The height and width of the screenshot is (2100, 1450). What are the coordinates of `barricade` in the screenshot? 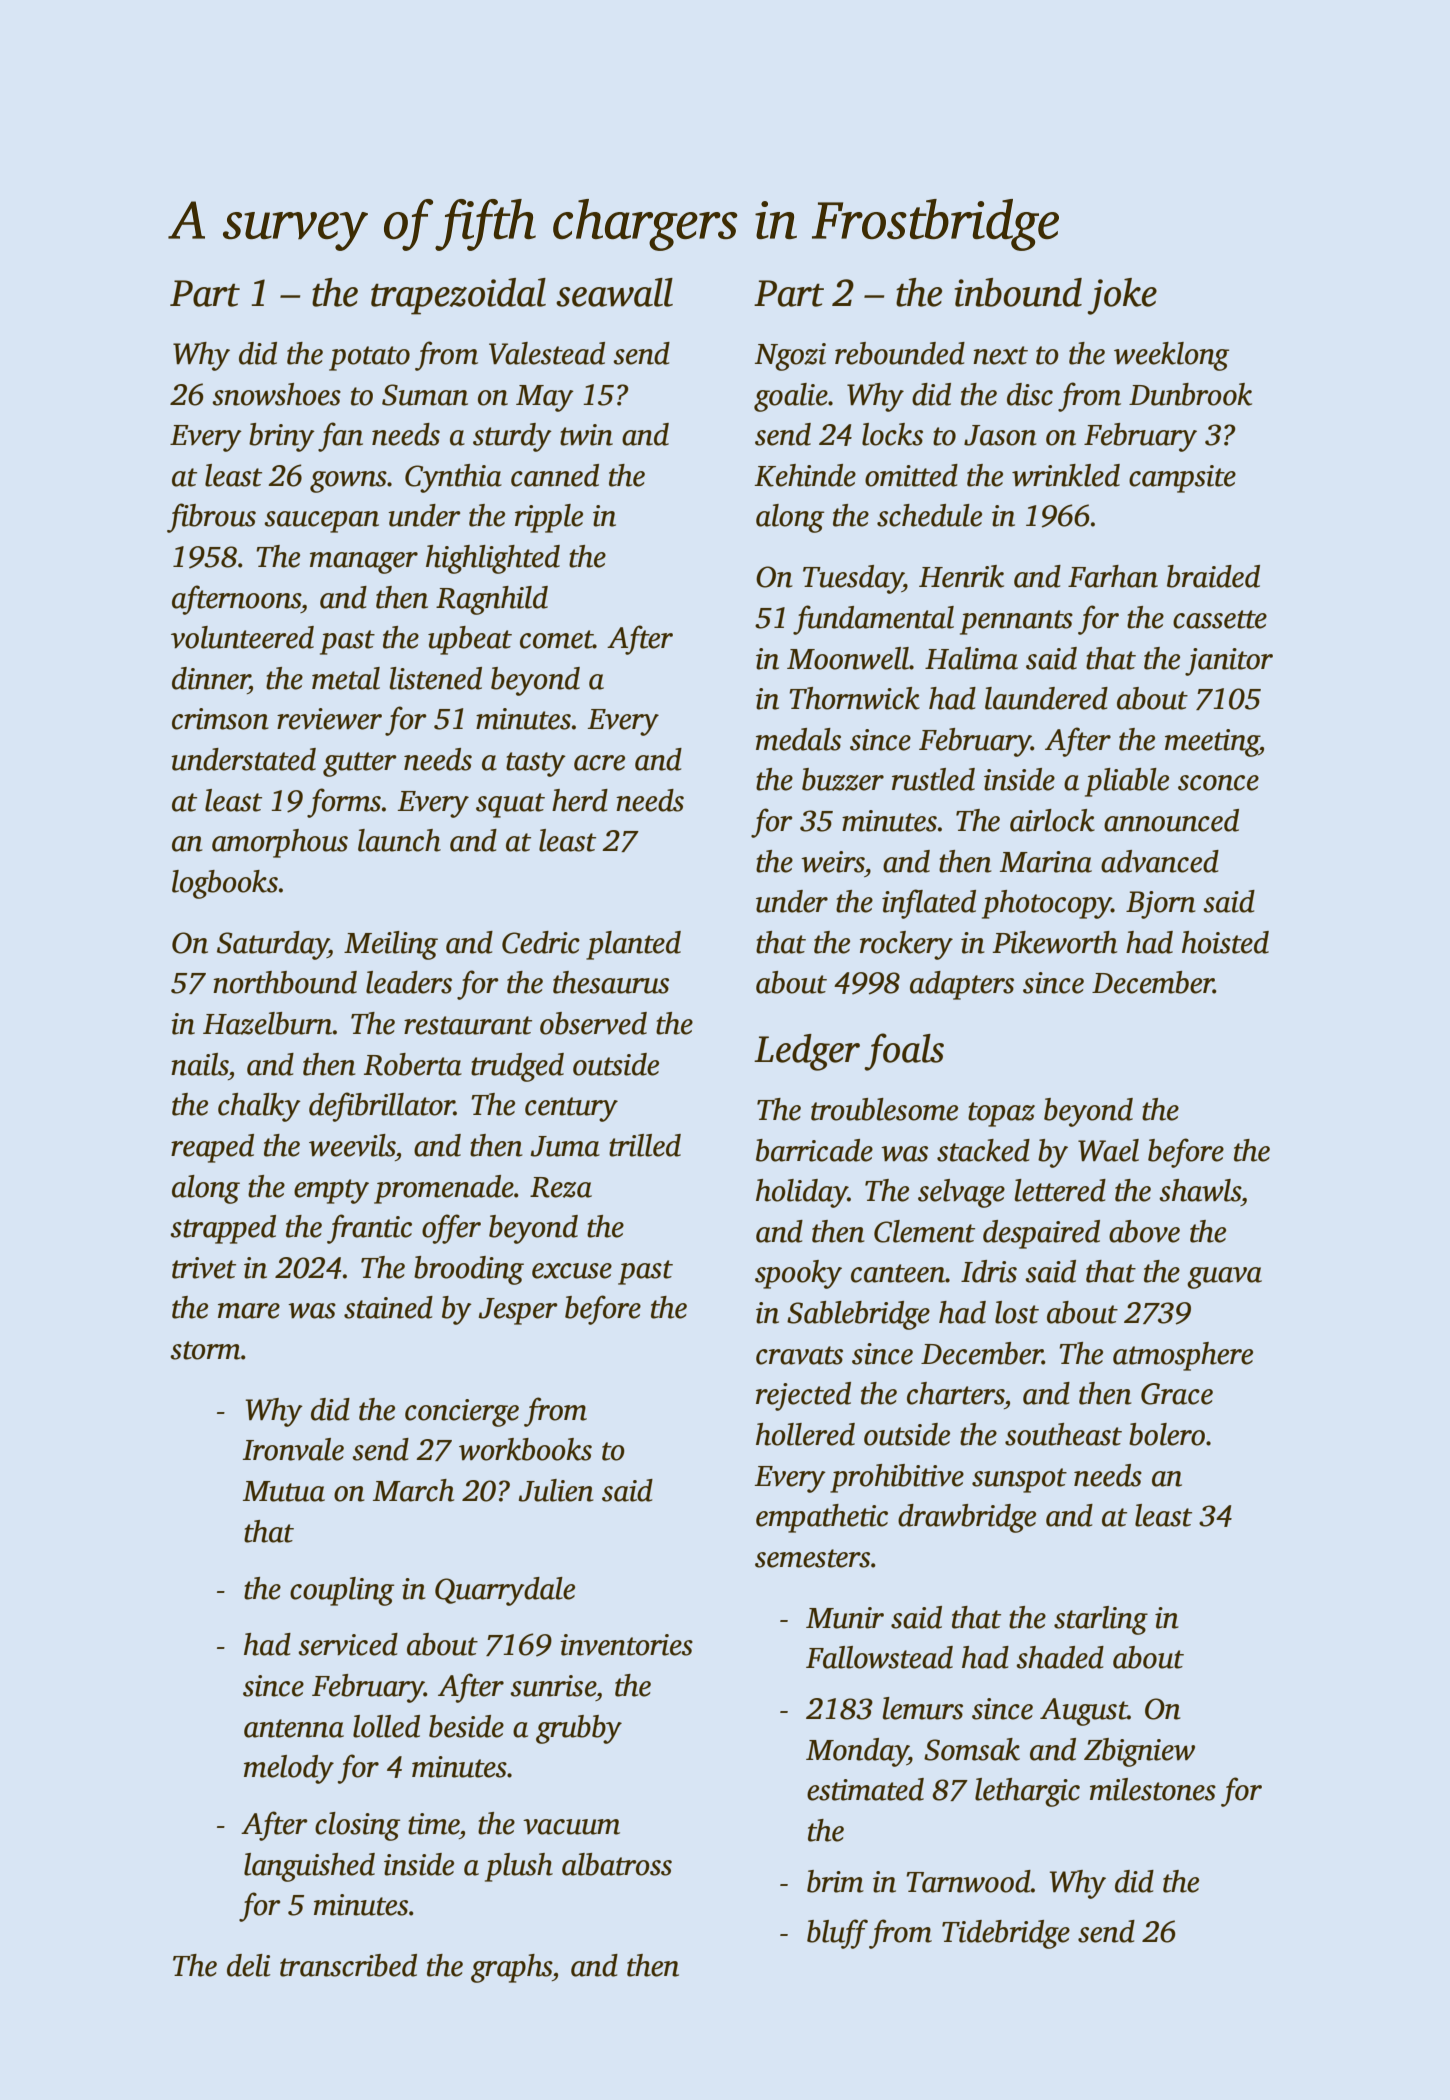 It's located at (814, 1150).
